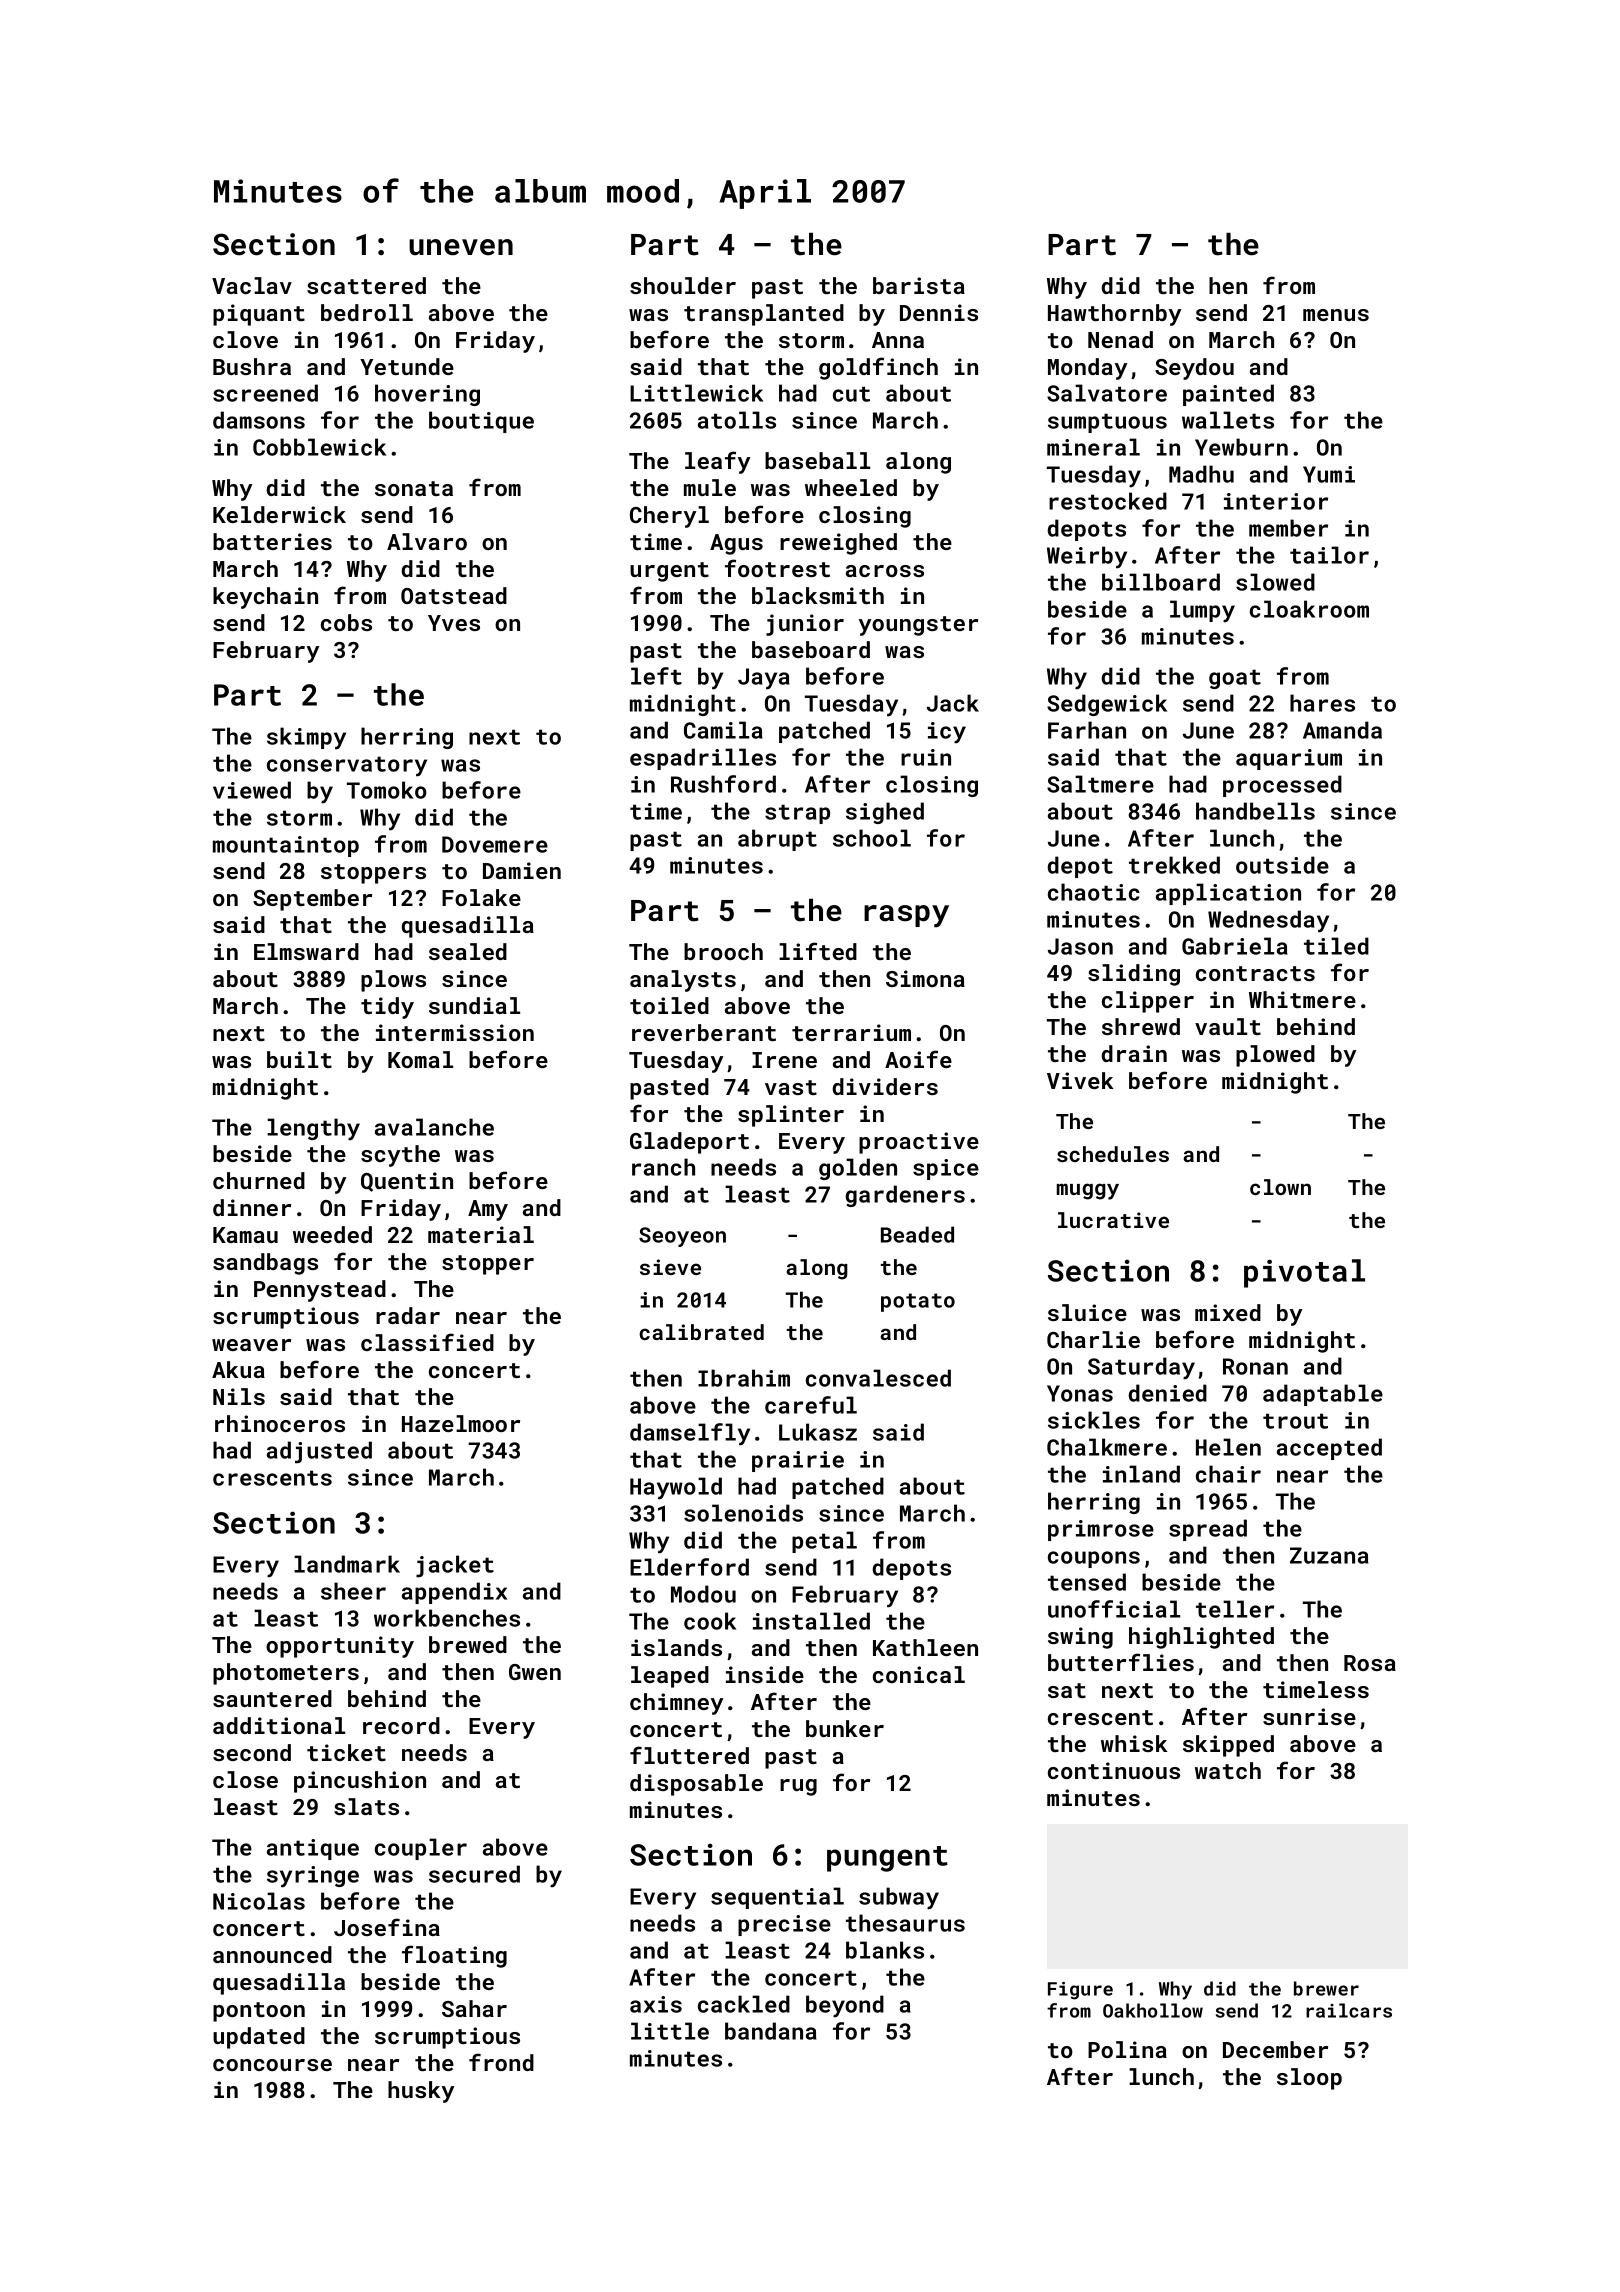  Describe the element at coordinates (400, 1156) in the screenshot. I see `scythe` at that location.
